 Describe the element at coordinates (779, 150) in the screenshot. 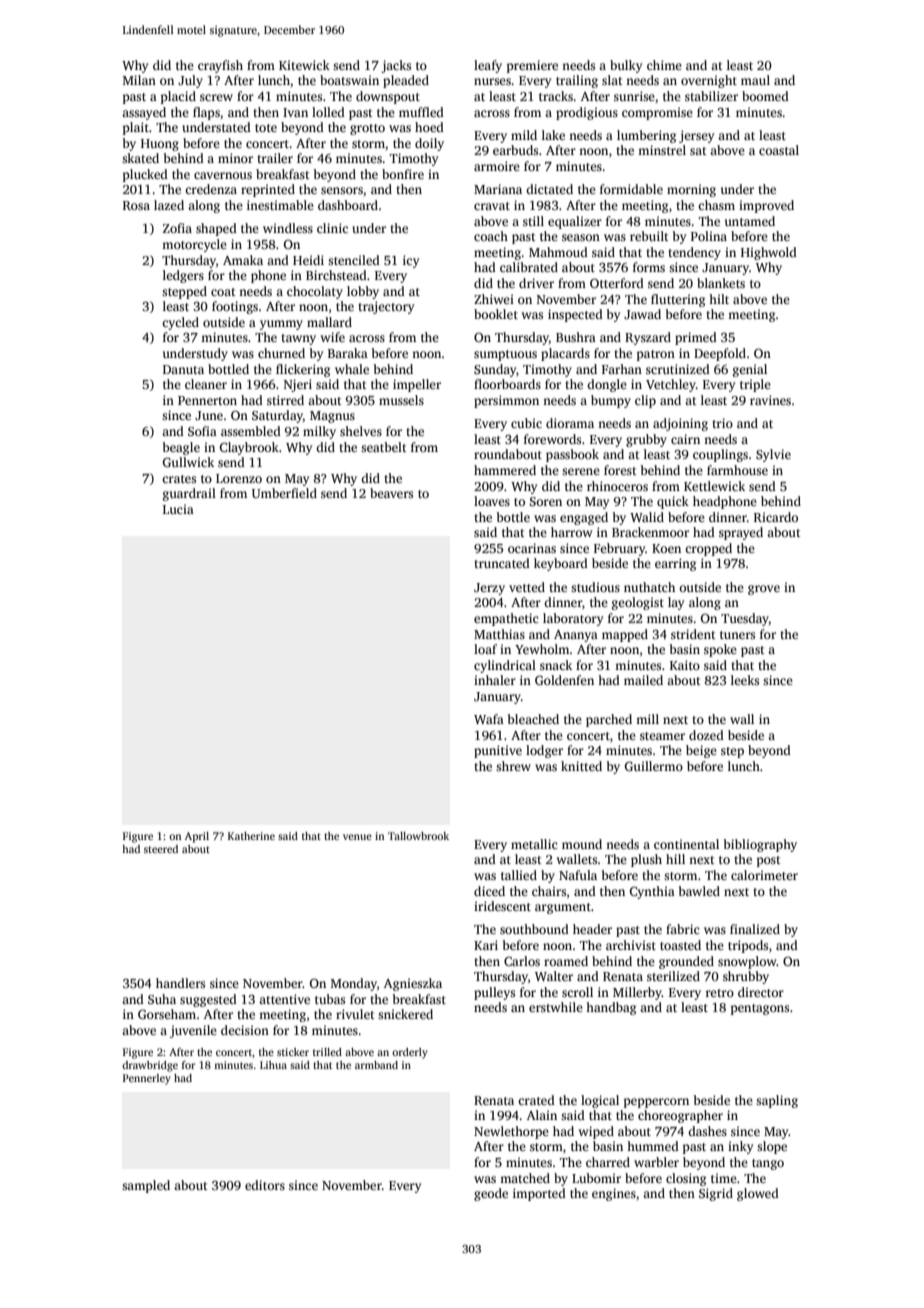

I see `coastal` at that location.
